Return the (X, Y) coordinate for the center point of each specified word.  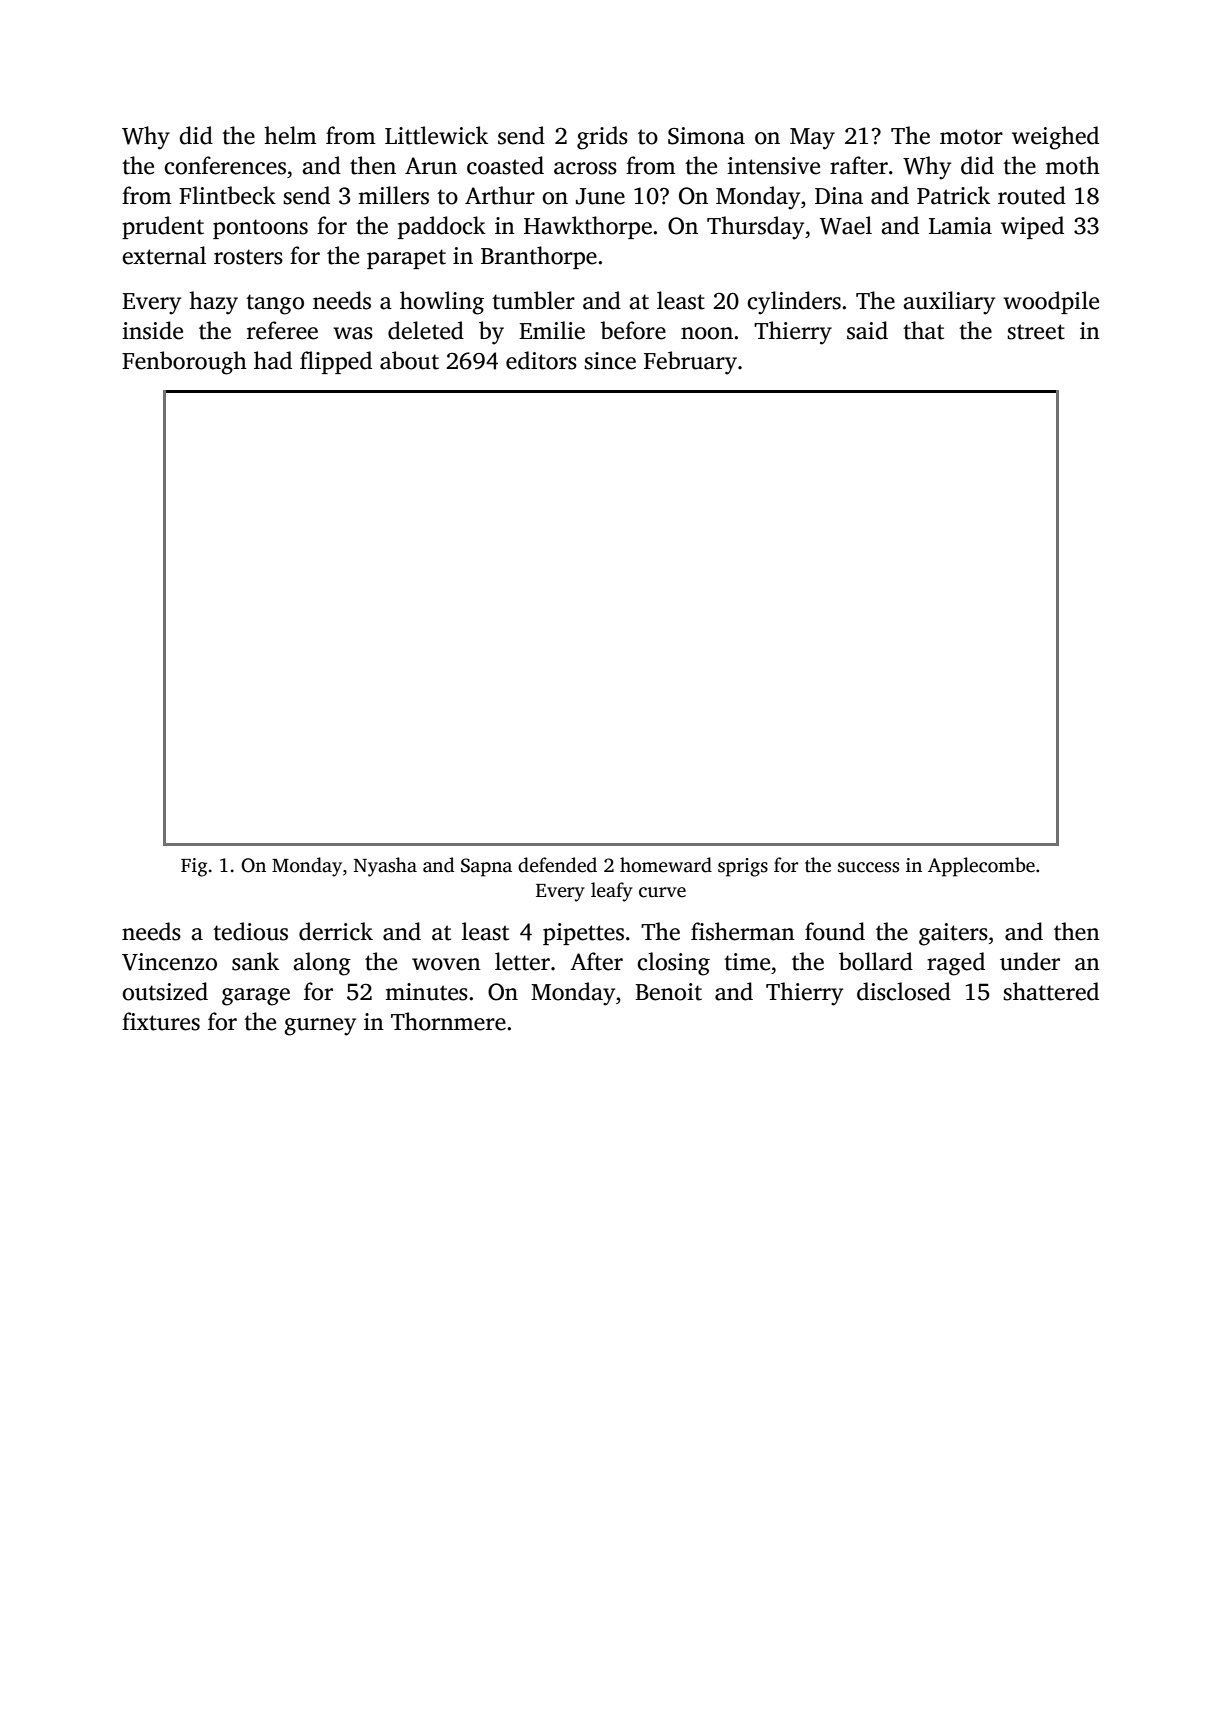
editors (541, 360)
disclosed (904, 991)
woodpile (1051, 302)
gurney (320, 1027)
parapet (406, 259)
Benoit (668, 992)
